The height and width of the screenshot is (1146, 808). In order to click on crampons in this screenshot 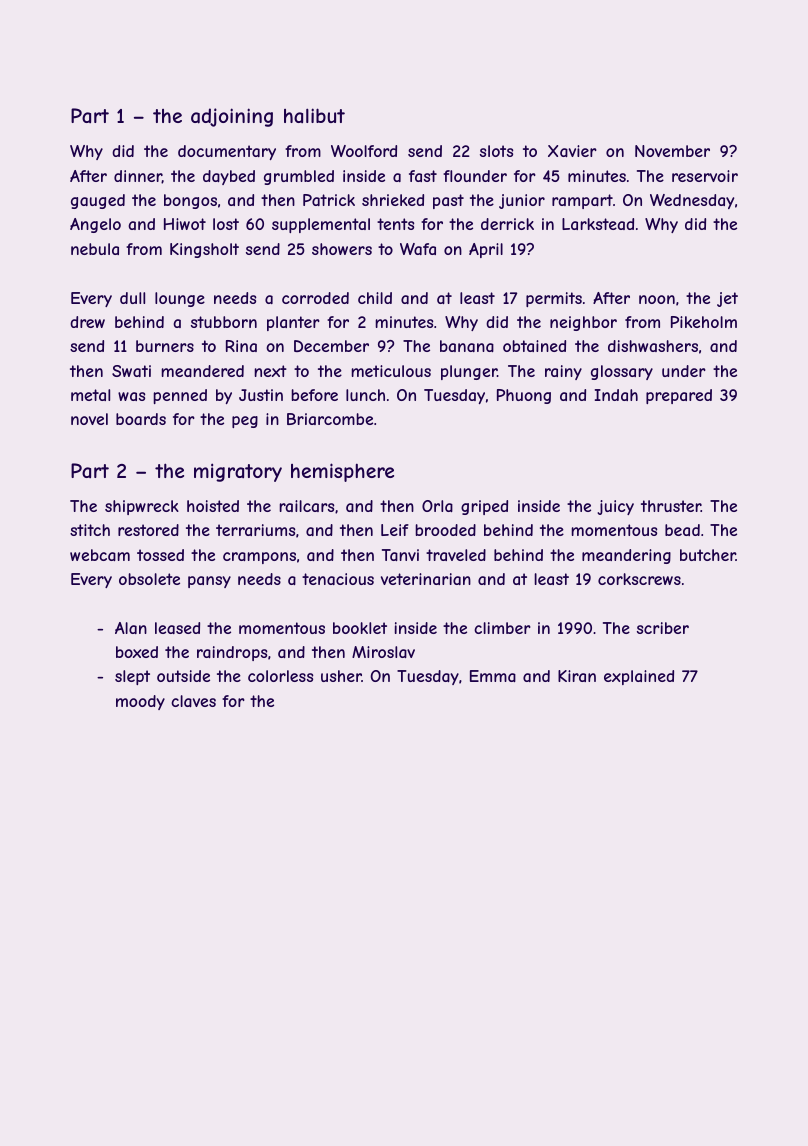, I will do `click(259, 558)`.
